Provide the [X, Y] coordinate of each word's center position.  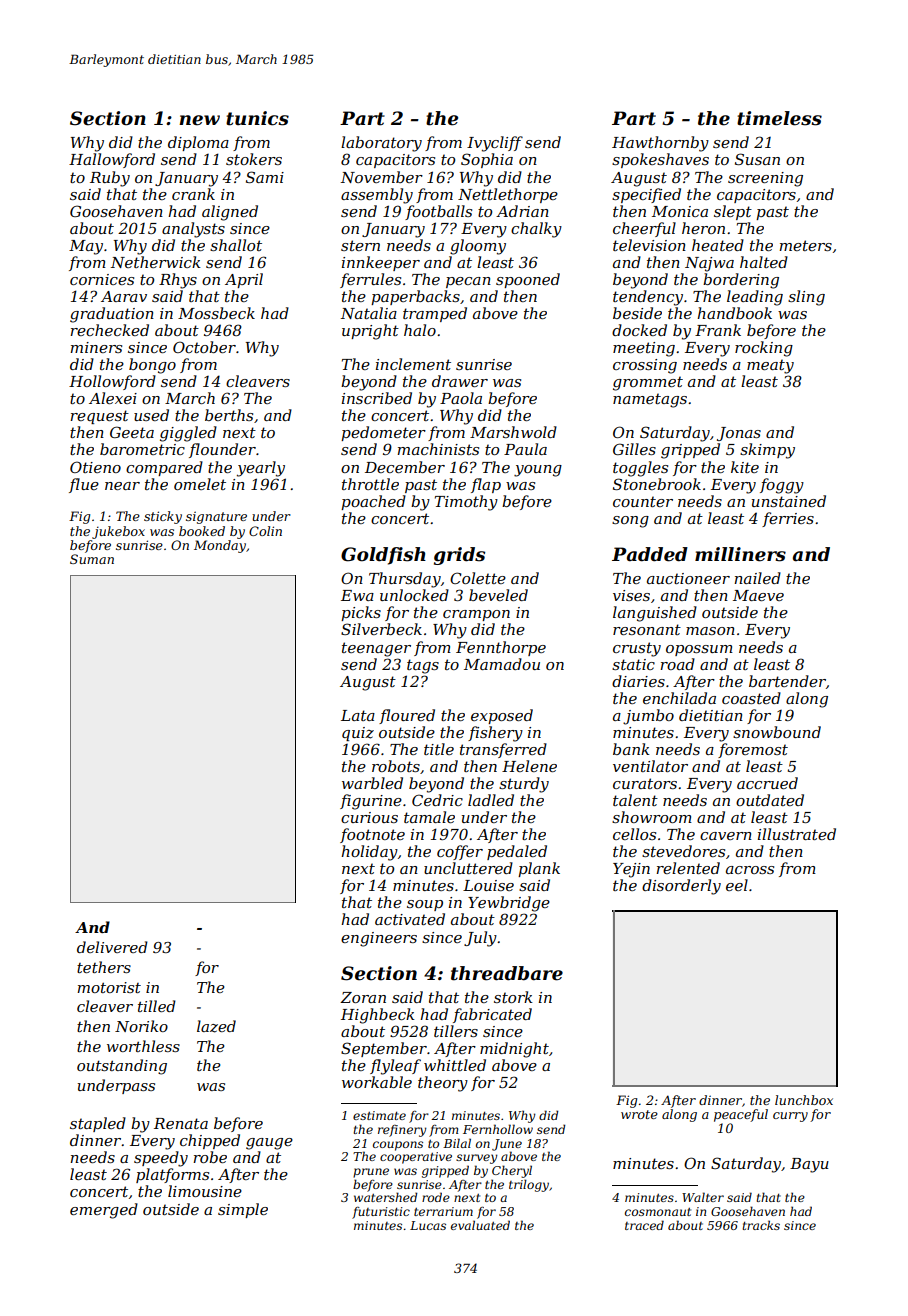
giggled [188, 434]
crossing [645, 366]
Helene [529, 766]
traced [644, 1225]
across [750, 870]
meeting [644, 349]
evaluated [480, 1225]
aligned [230, 213]
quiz [358, 734]
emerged [104, 1211]
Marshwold [513, 432]
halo [420, 330]
